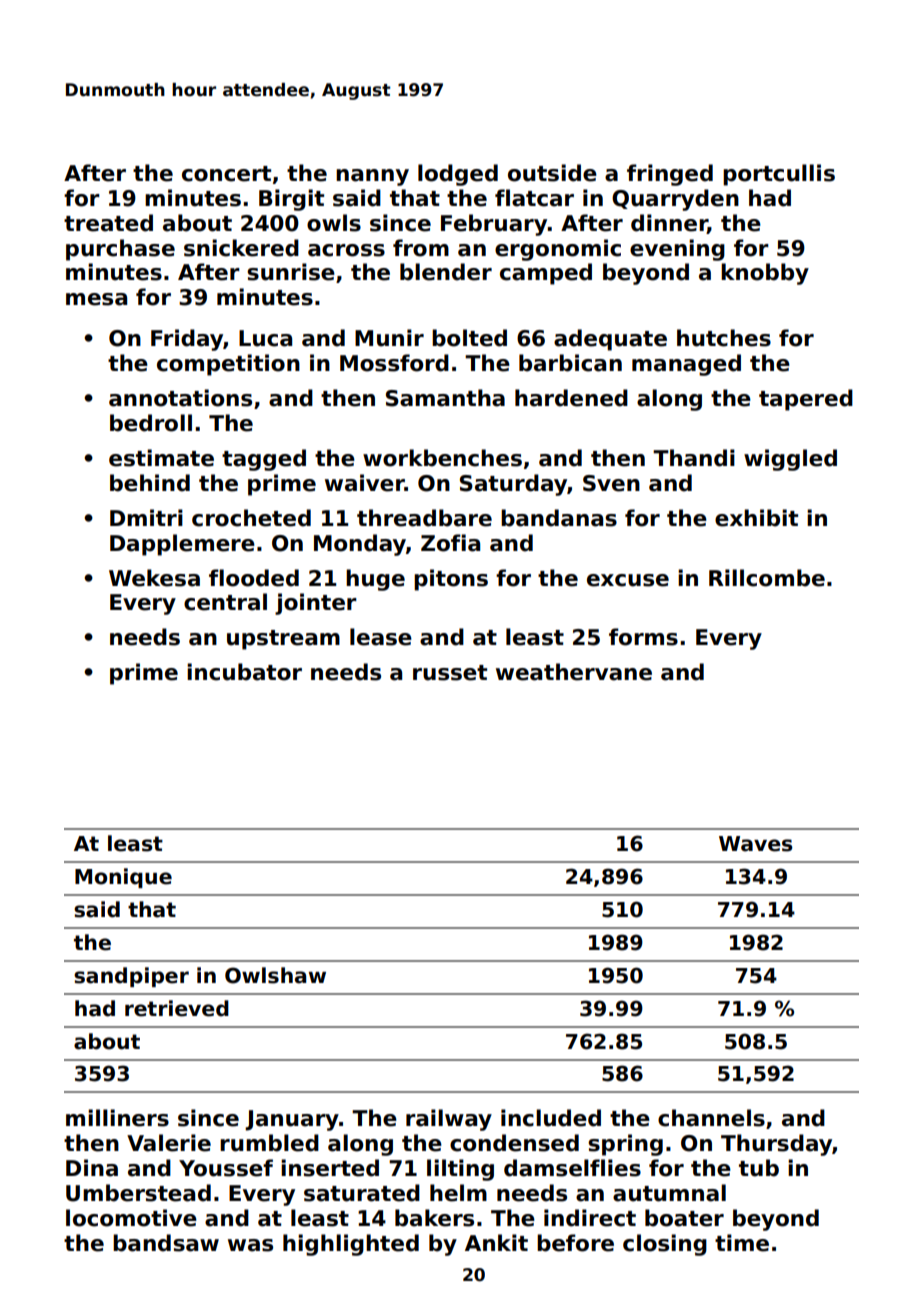 The height and width of the screenshot is (1311, 924). Describe the element at coordinates (670, 175) in the screenshot. I see `fringed` at that location.
